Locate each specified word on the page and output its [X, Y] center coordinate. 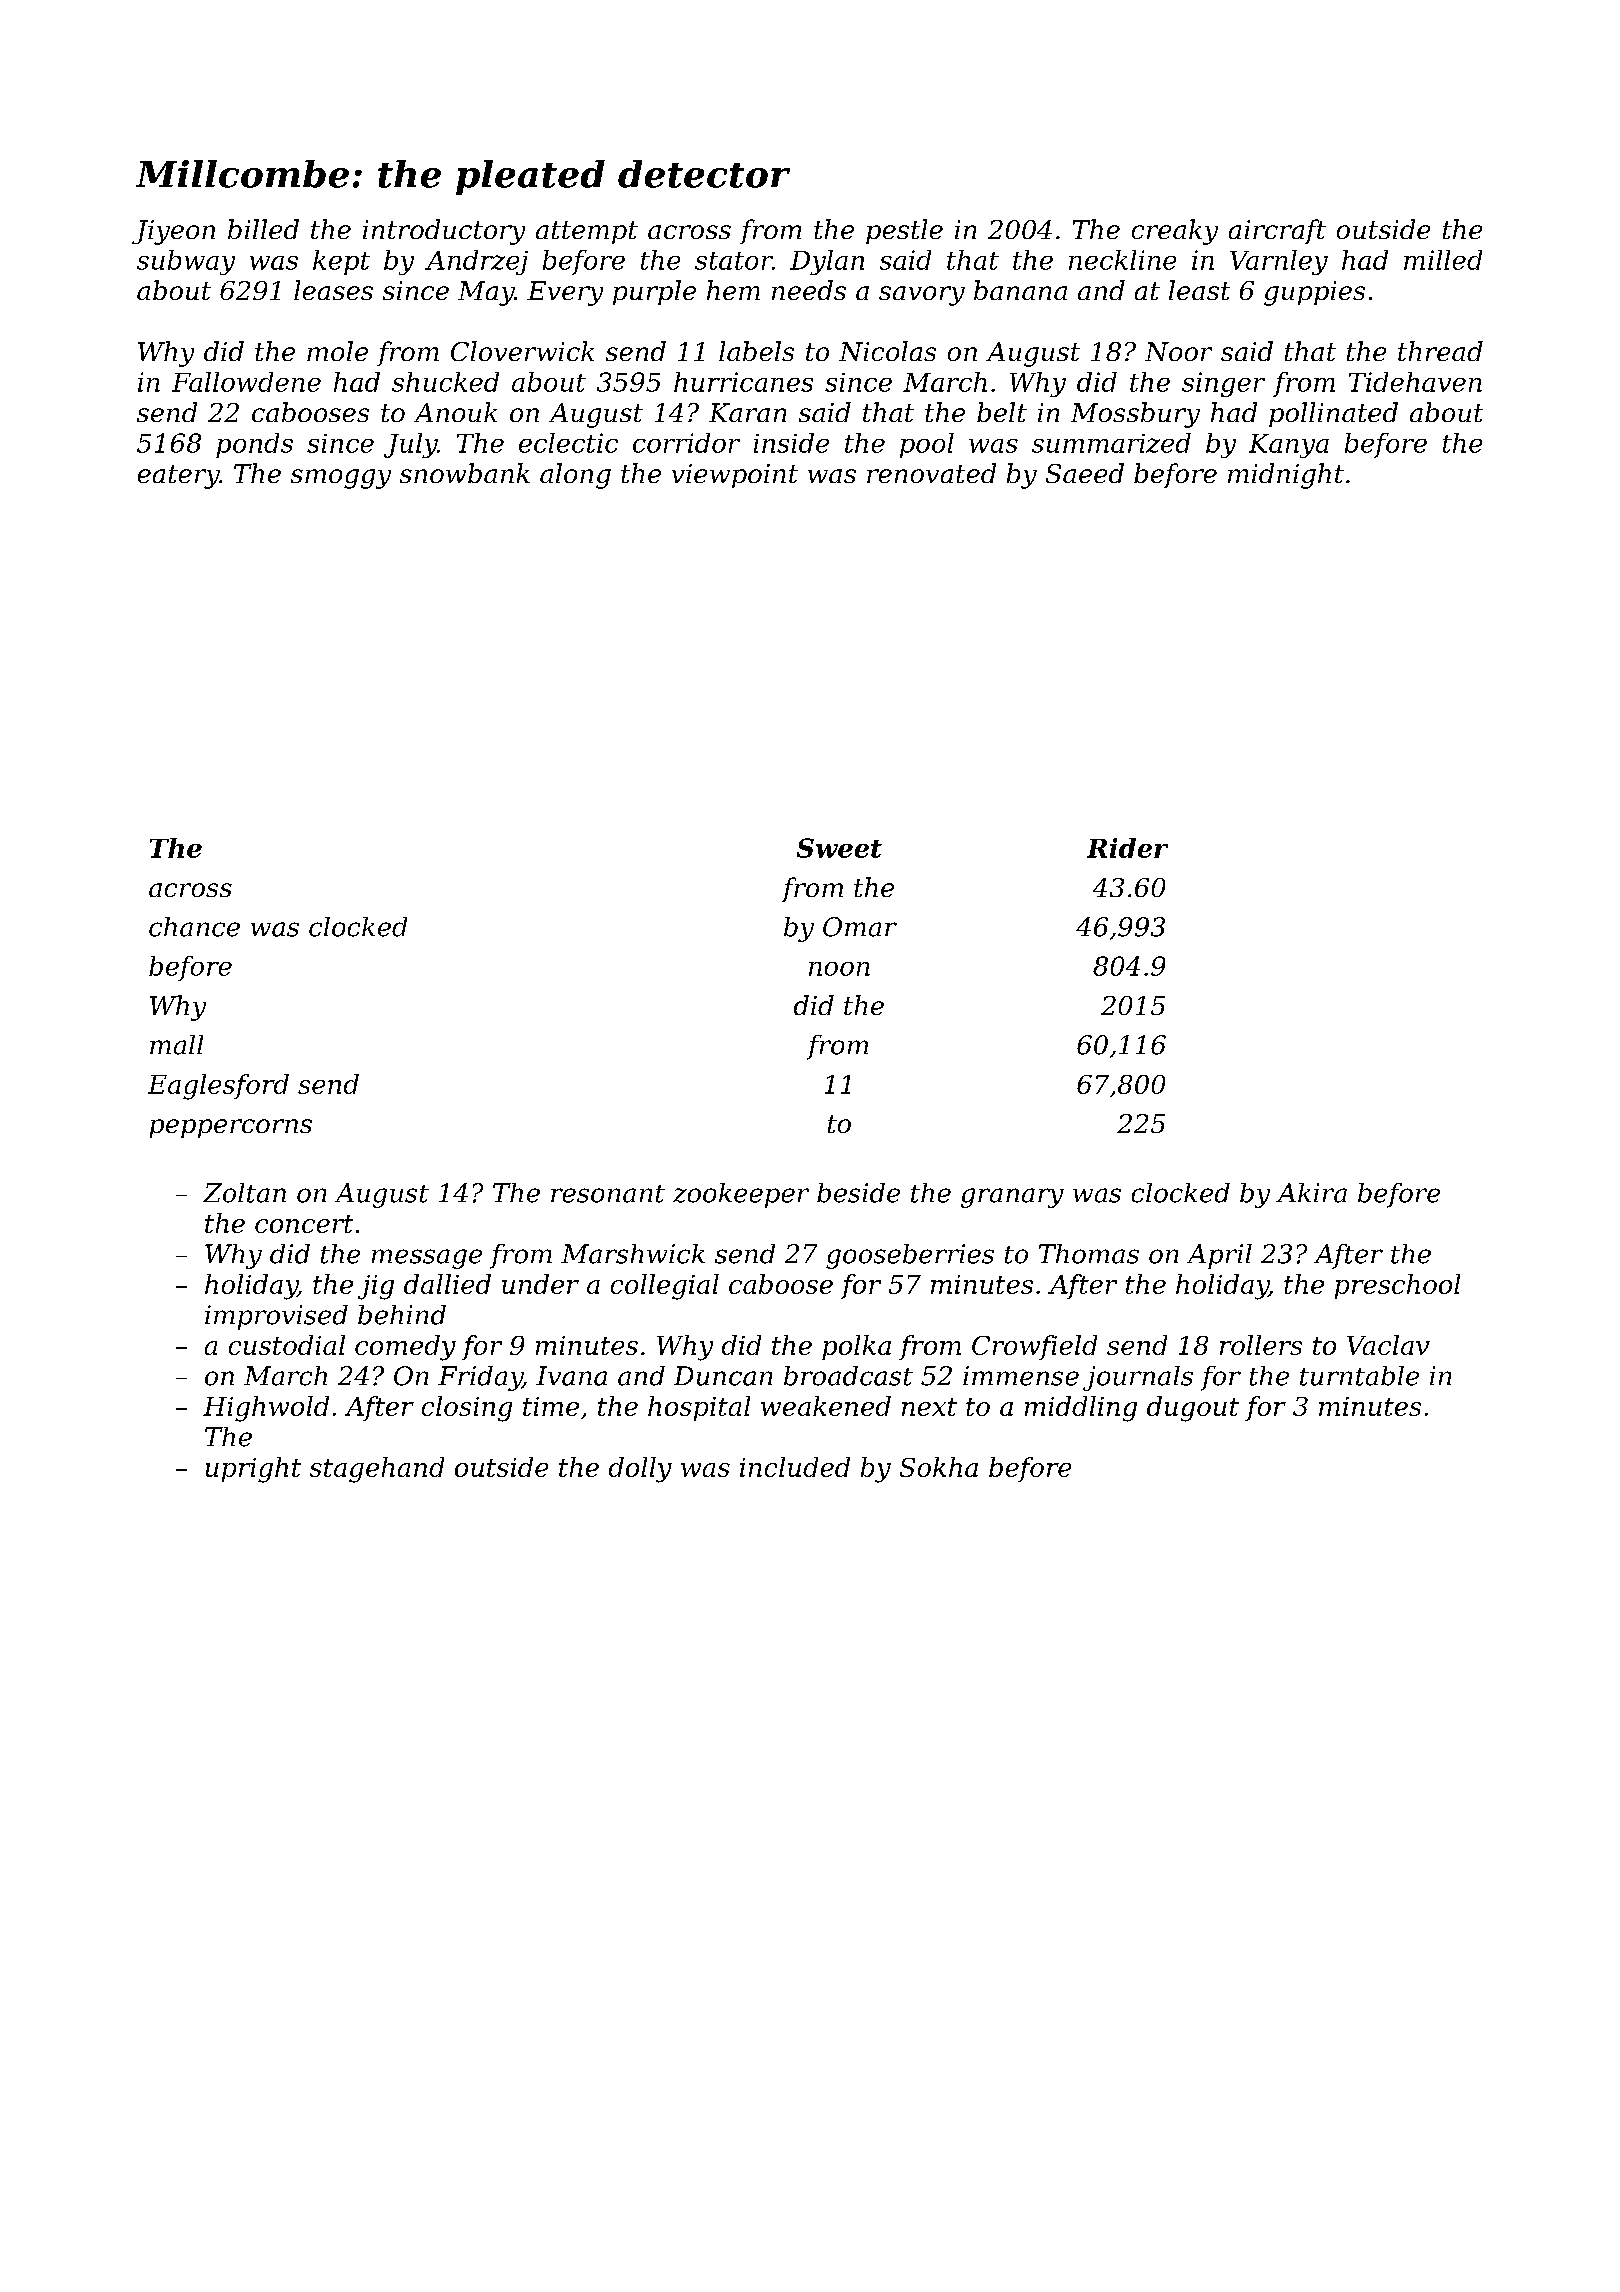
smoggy [341, 479]
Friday [480, 1378]
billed [263, 229]
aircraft [1277, 231]
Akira [1311, 1193]
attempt [587, 232]
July [410, 445]
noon [839, 969]
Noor [1178, 351]
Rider [1127, 848]
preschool [1397, 1286]
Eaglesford [218, 1087]
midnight [1286, 476]
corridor [686, 443]
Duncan [723, 1376]
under [540, 1284]
